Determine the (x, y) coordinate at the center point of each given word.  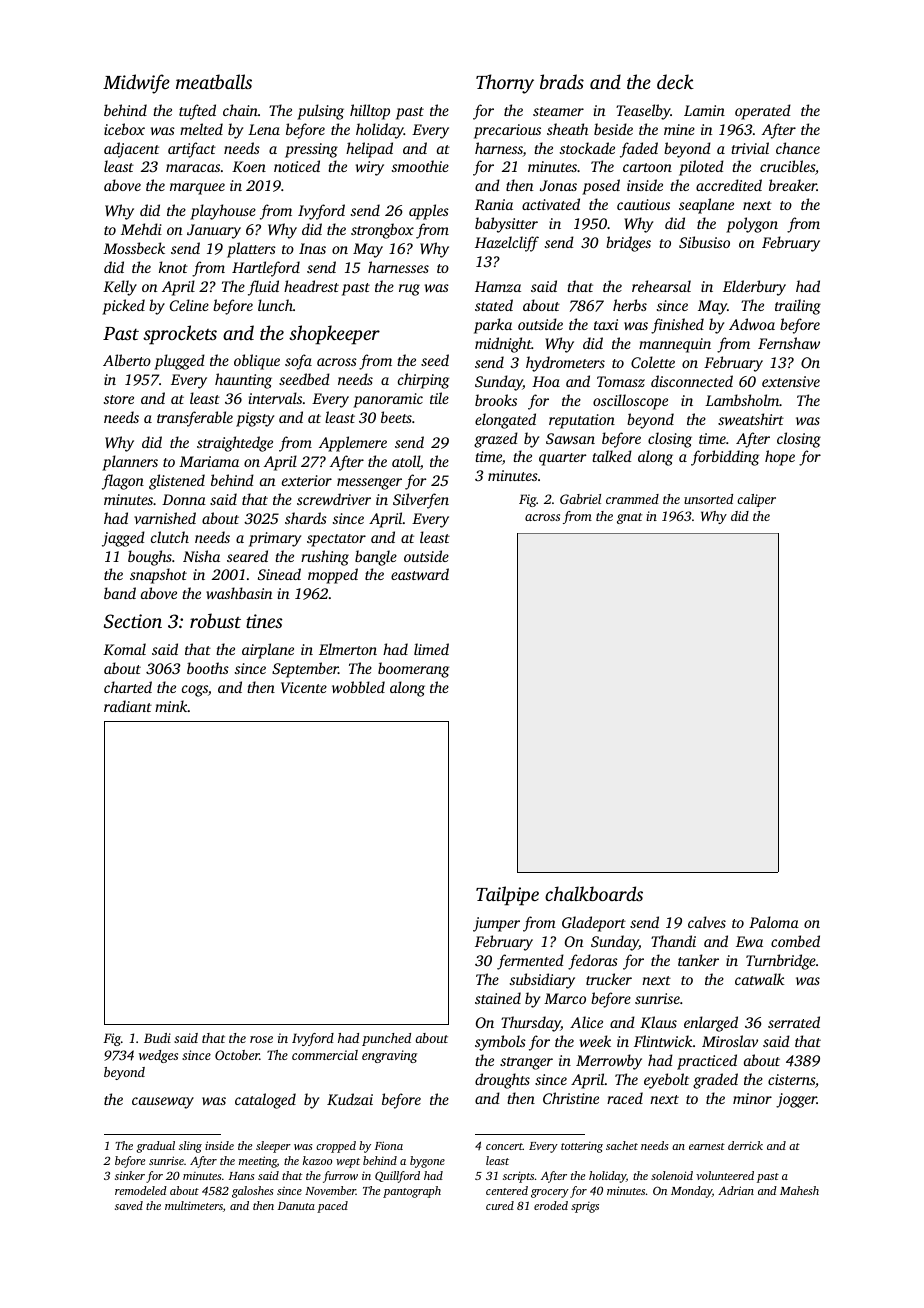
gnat (630, 518)
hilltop (370, 112)
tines (264, 621)
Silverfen (421, 501)
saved (129, 1205)
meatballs (214, 81)
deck (675, 81)
